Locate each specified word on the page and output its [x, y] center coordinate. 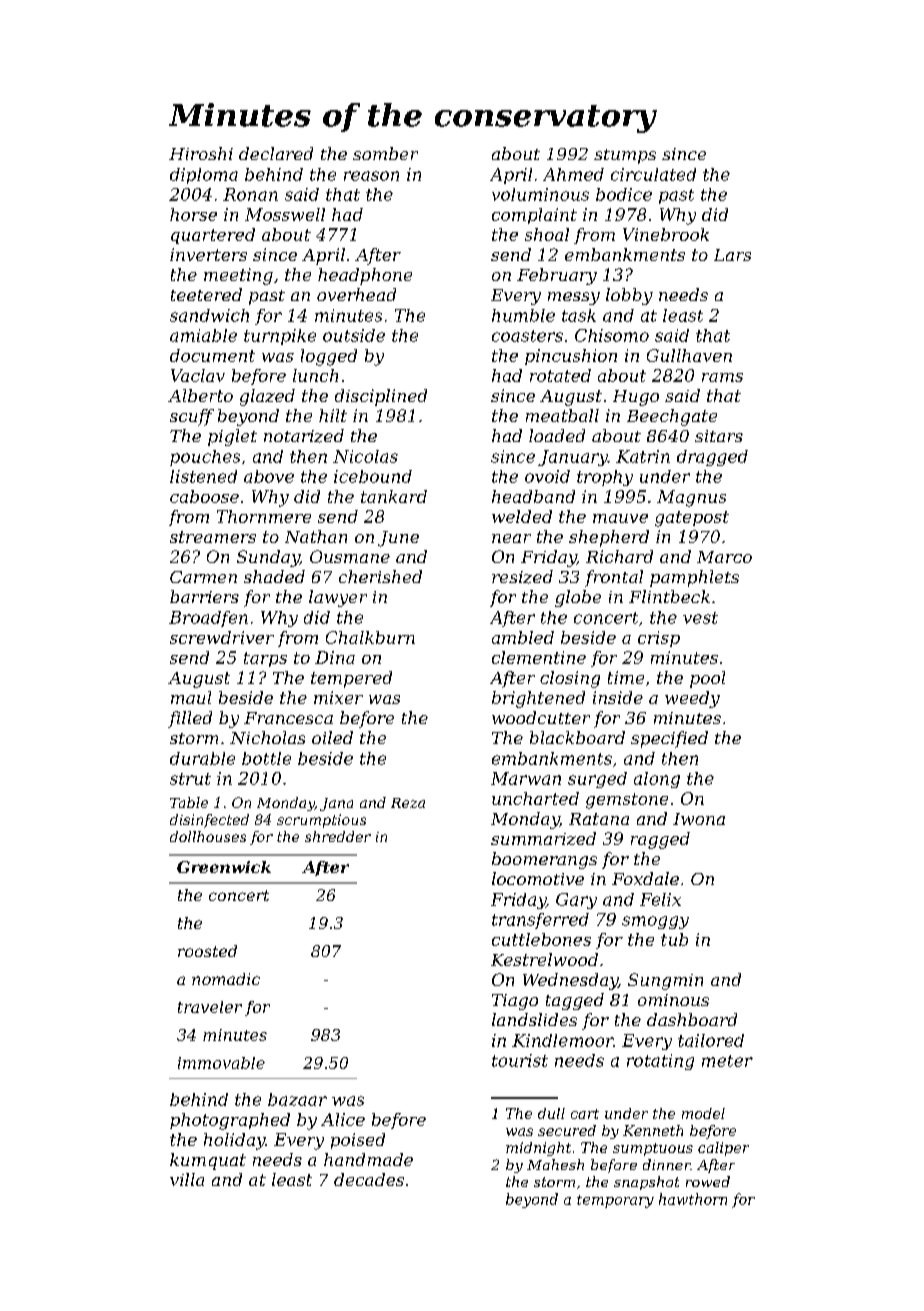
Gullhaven [689, 355]
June [398, 539]
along [657, 780]
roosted [207, 951]
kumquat [208, 1161]
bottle [266, 758]
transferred [540, 921]
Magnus [691, 498]
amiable [203, 335]
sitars [719, 436]
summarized [543, 838]
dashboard [692, 1019]
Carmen [203, 577]
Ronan [250, 194]
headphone [365, 276]
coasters [527, 336]
